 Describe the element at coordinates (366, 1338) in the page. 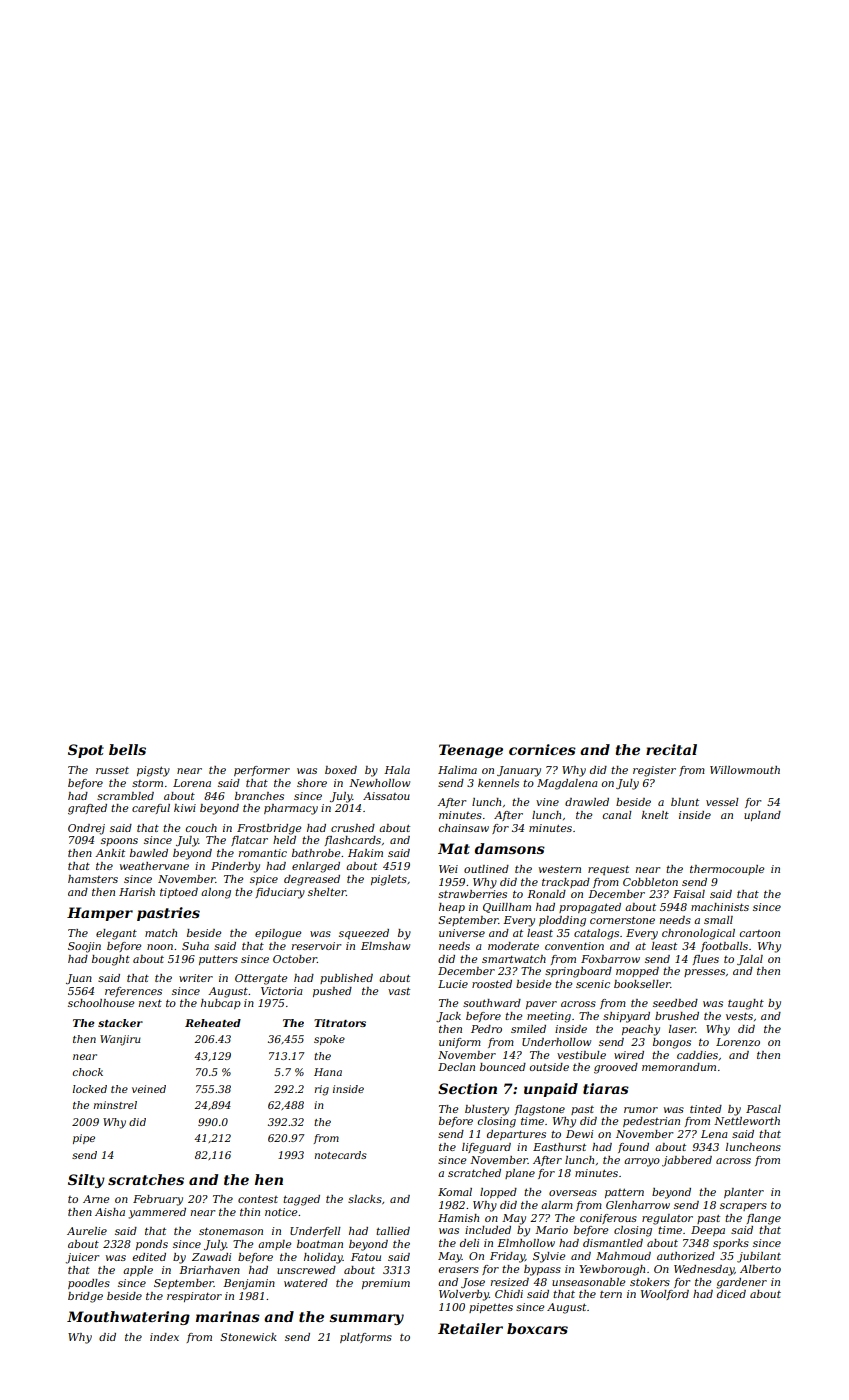

I see `platforms` at that location.
